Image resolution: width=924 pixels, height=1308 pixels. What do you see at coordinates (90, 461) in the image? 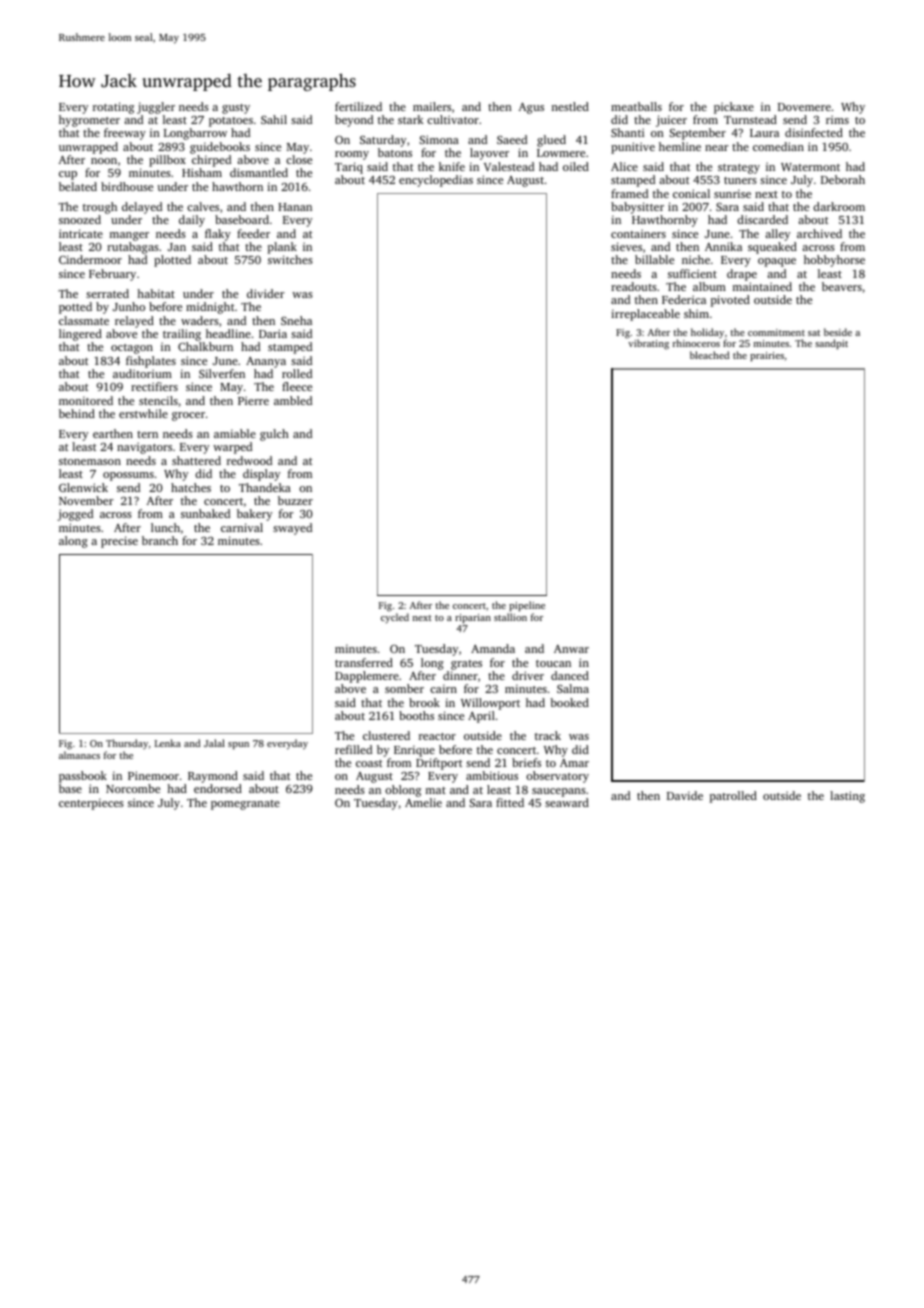
I see `stonemason` at bounding box center [90, 461].
